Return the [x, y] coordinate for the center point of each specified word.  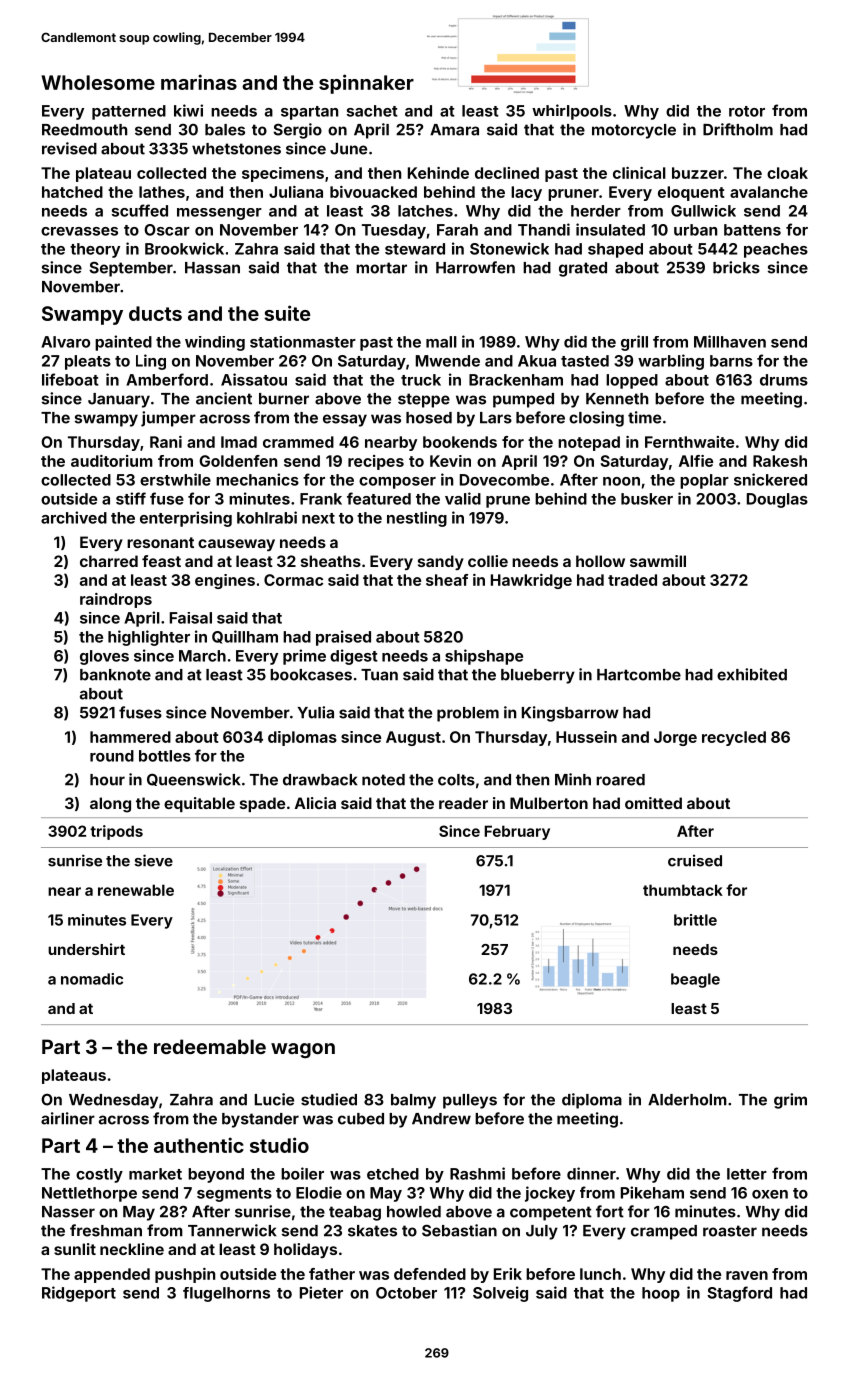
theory [95, 250]
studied [329, 1099]
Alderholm [687, 1100]
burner [284, 399]
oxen [770, 1194]
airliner [68, 1118]
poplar [704, 481]
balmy [413, 1101]
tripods [116, 832]
